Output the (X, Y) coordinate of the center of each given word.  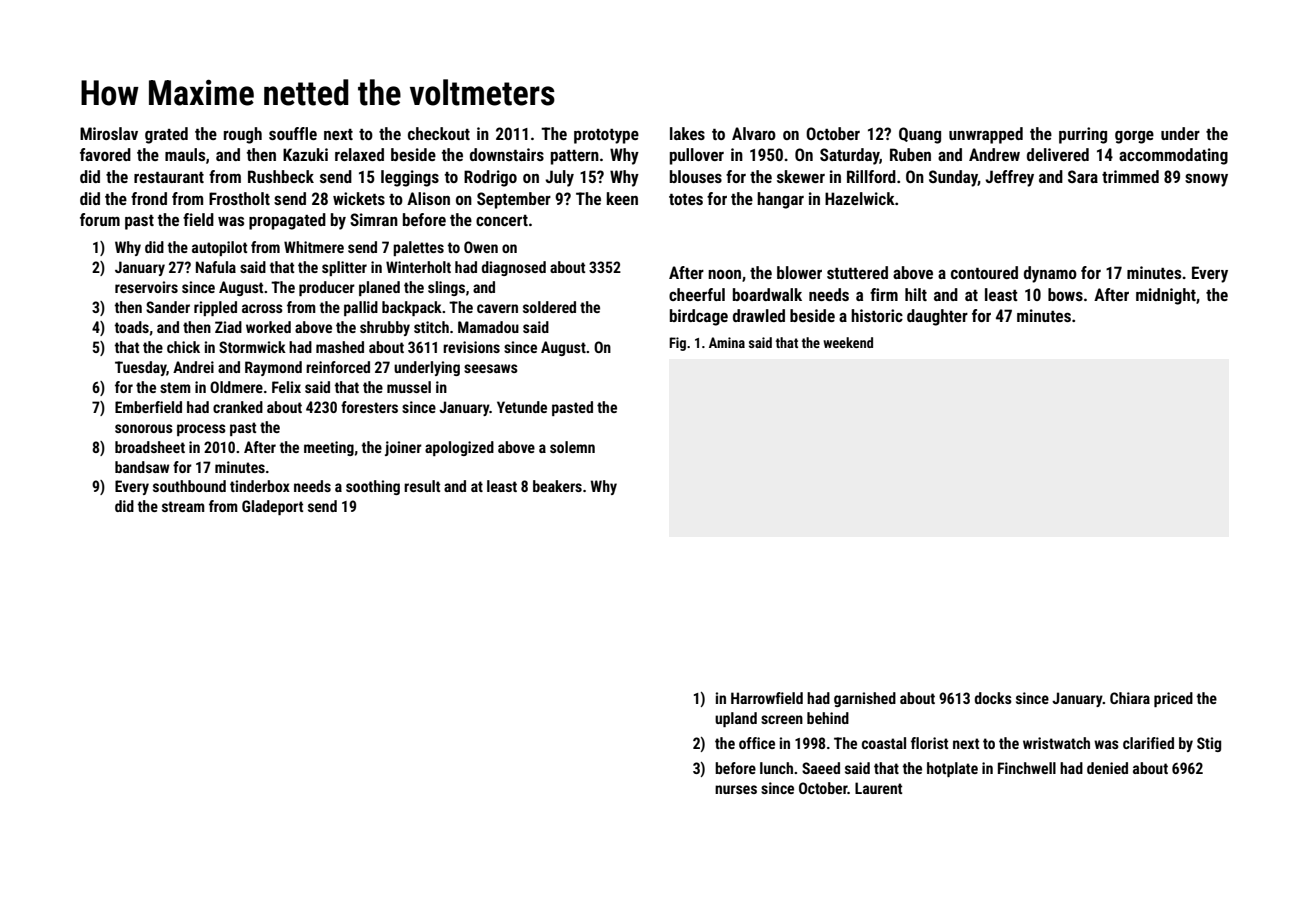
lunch (776, 768)
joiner (403, 448)
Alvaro (754, 133)
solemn (572, 447)
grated (166, 135)
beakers (557, 486)
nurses (736, 789)
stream (183, 506)
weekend (848, 342)
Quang (920, 135)
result (422, 486)
